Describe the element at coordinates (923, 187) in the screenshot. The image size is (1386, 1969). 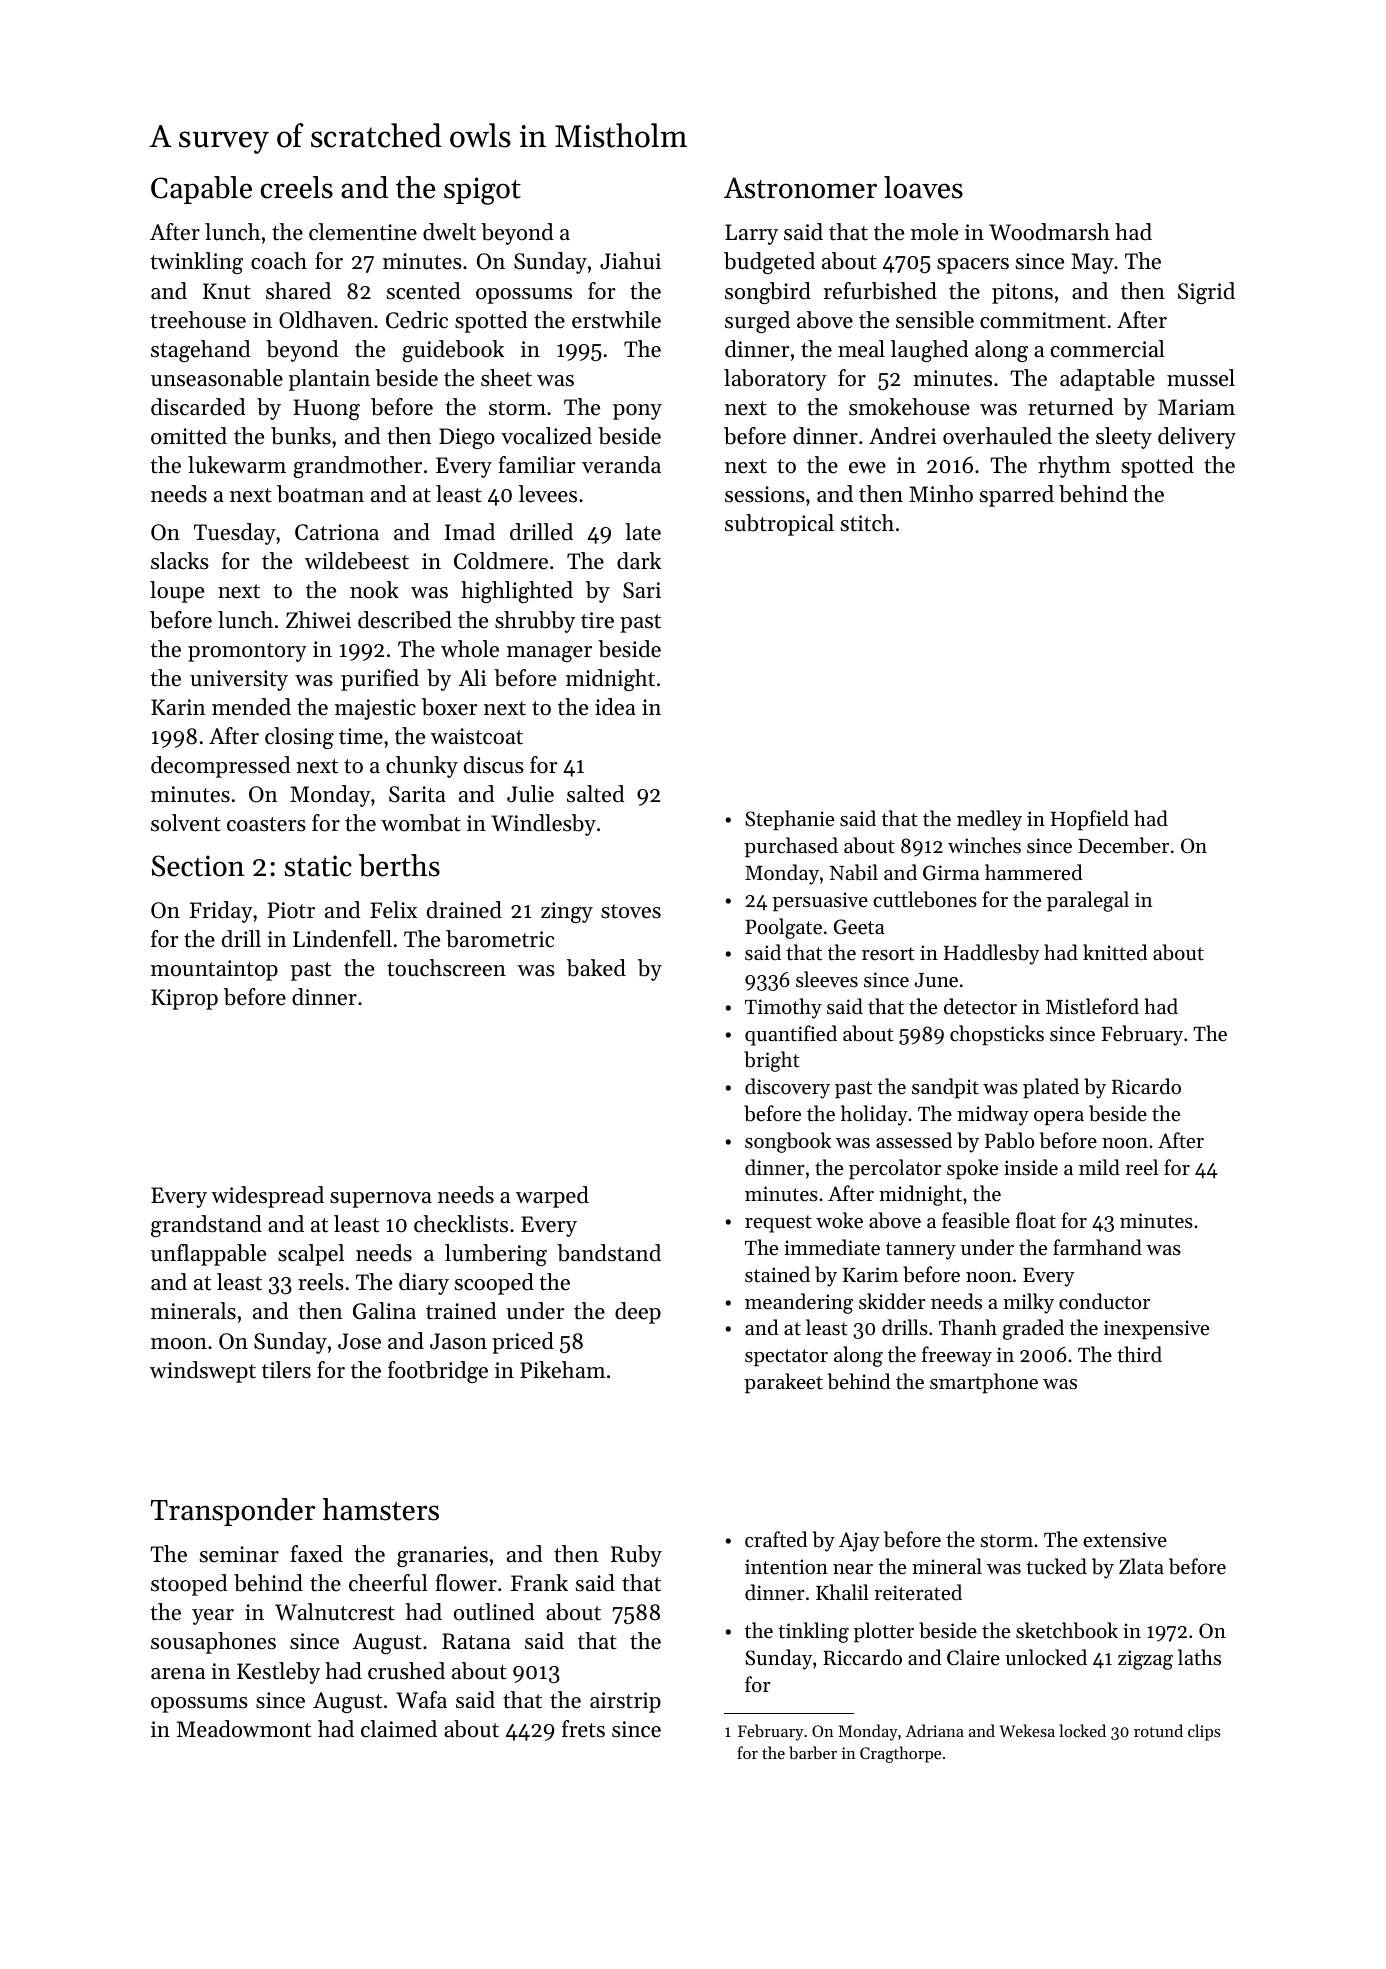
I see `loaves` at that location.
